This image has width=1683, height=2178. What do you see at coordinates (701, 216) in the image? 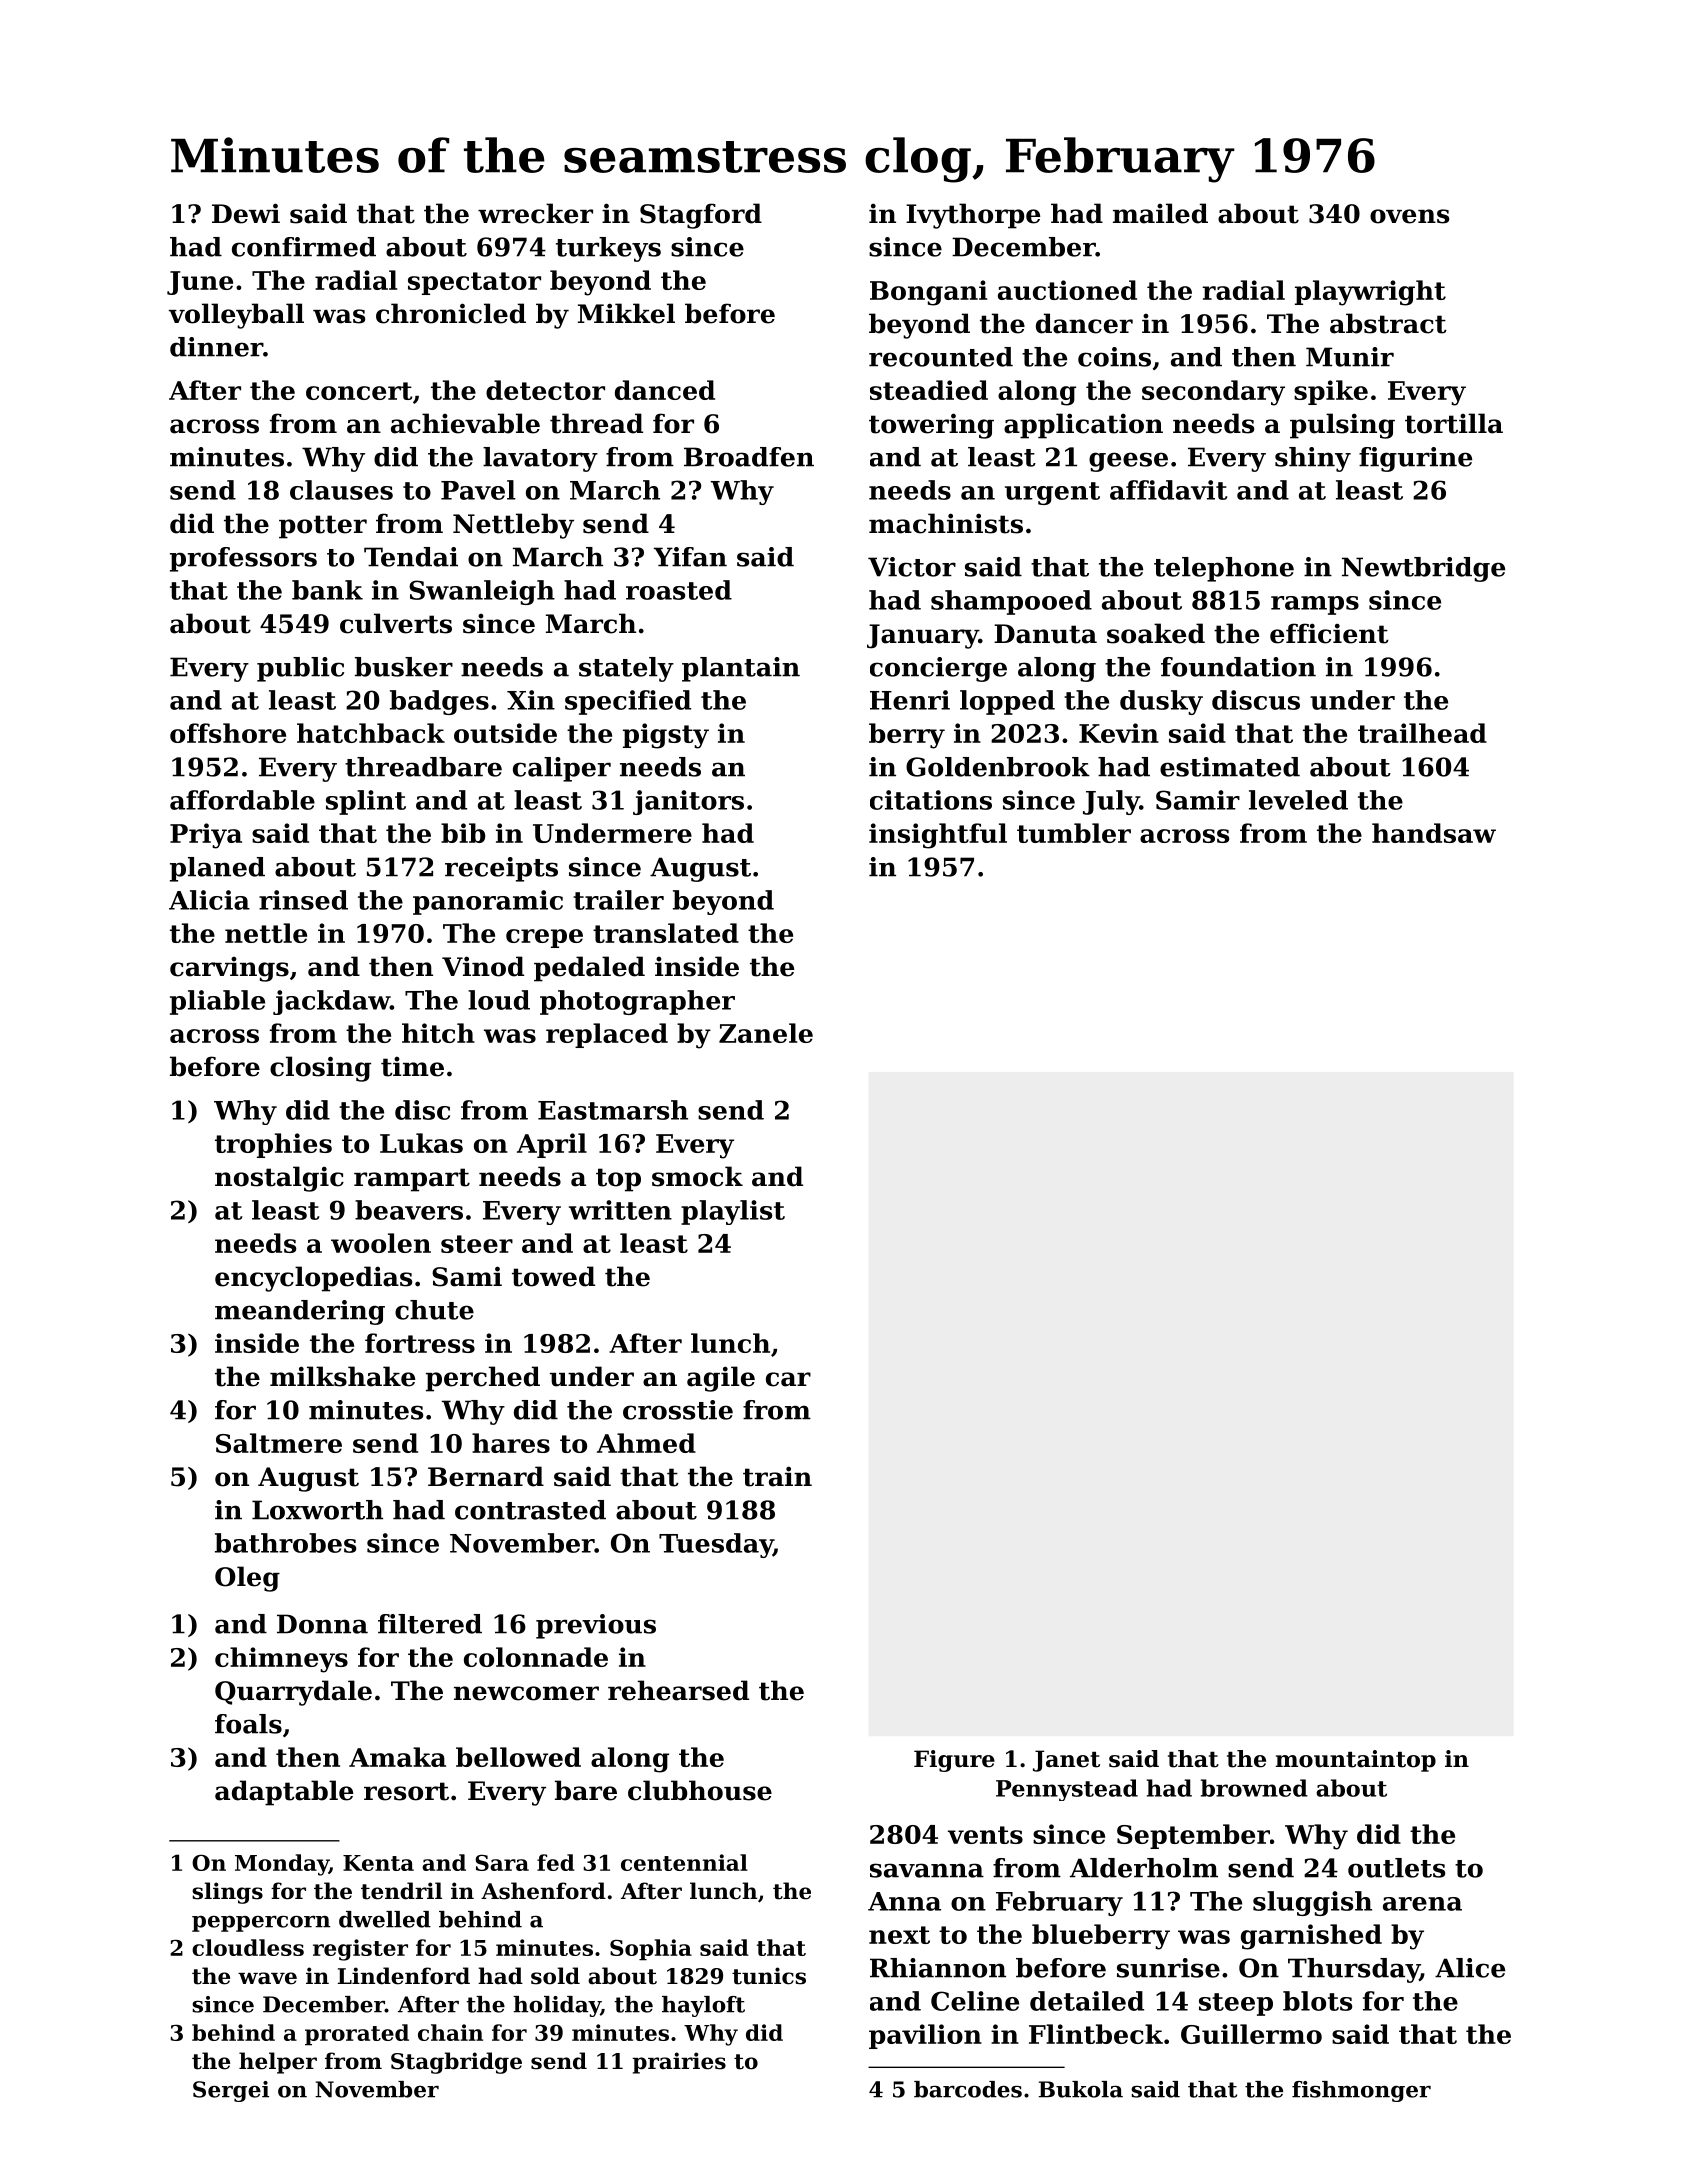
I see `Stagford` at bounding box center [701, 216].
